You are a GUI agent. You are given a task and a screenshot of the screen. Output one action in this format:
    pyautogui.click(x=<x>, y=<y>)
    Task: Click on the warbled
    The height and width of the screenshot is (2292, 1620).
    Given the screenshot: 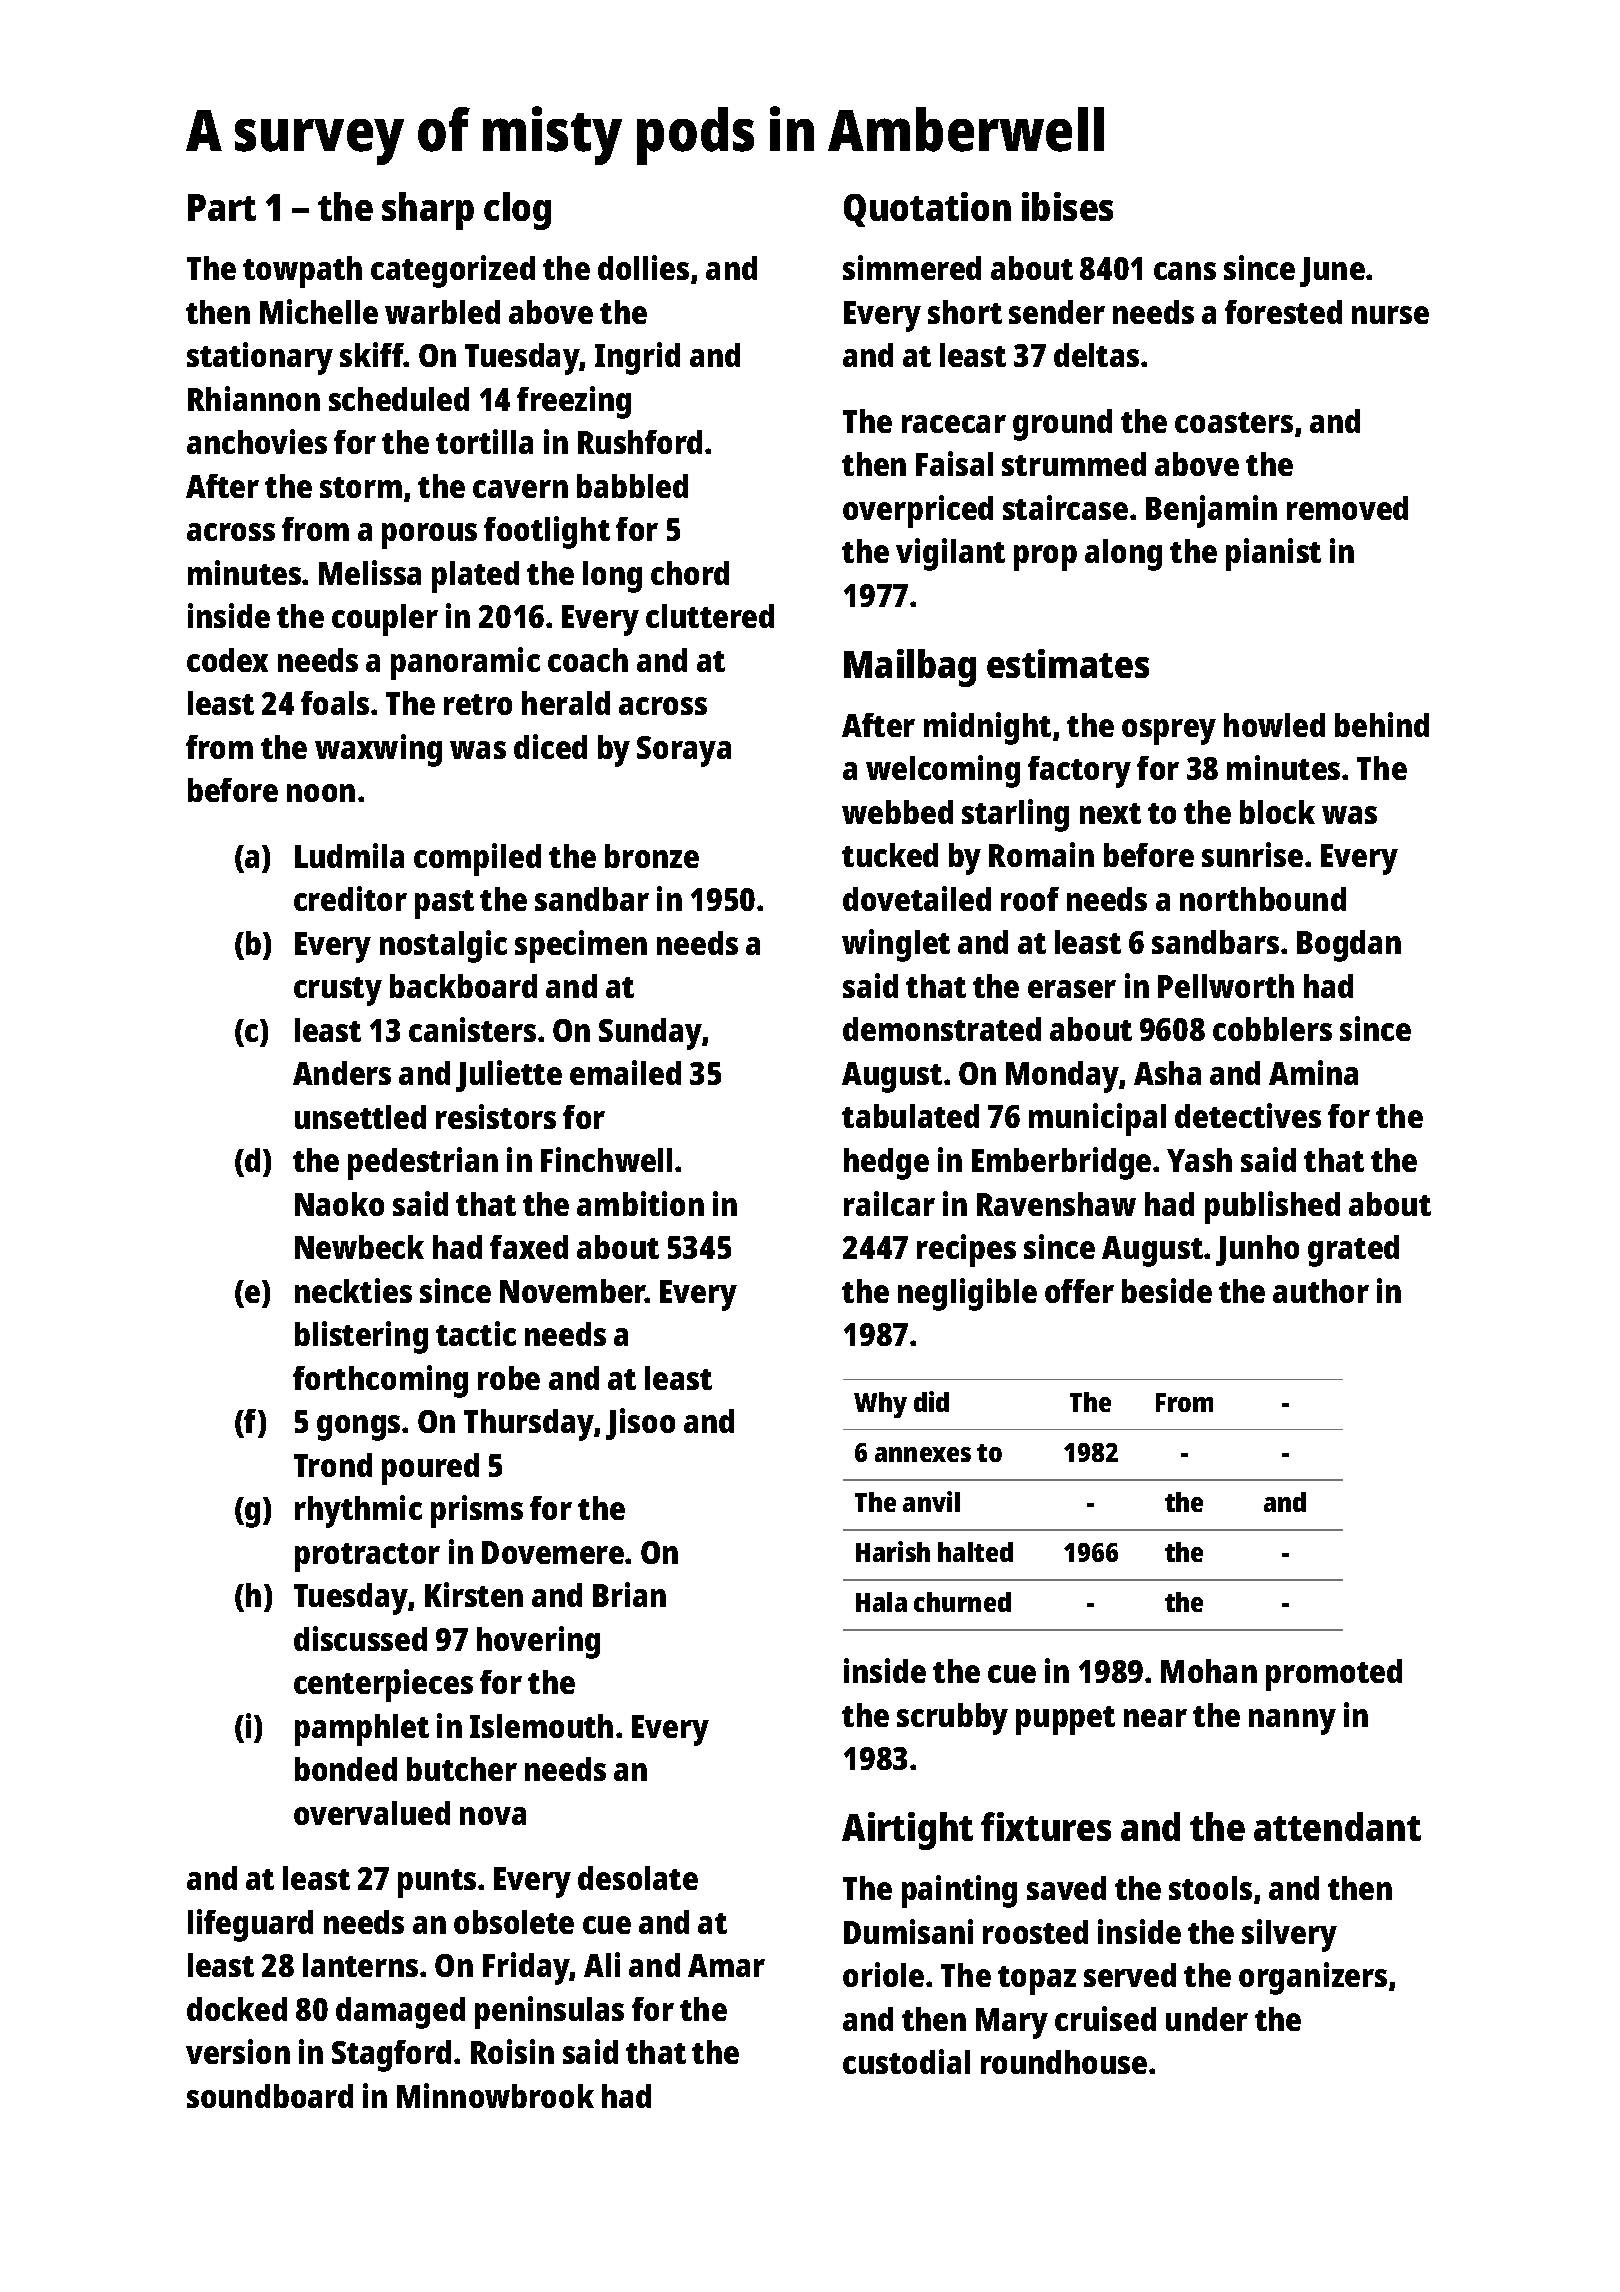 What is the action you would take?
    pyautogui.click(x=442, y=312)
